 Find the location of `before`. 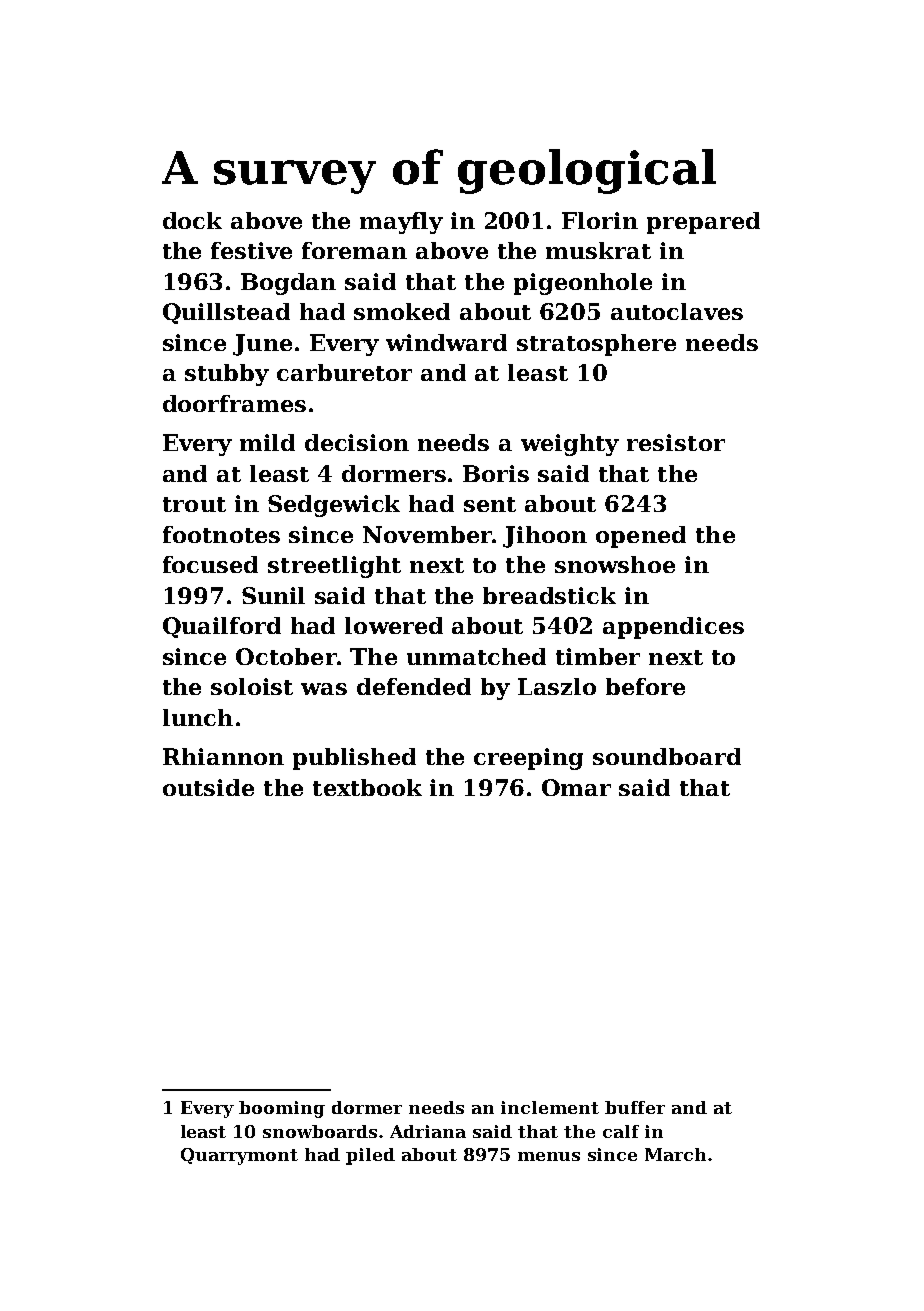

before is located at coordinates (645, 686).
